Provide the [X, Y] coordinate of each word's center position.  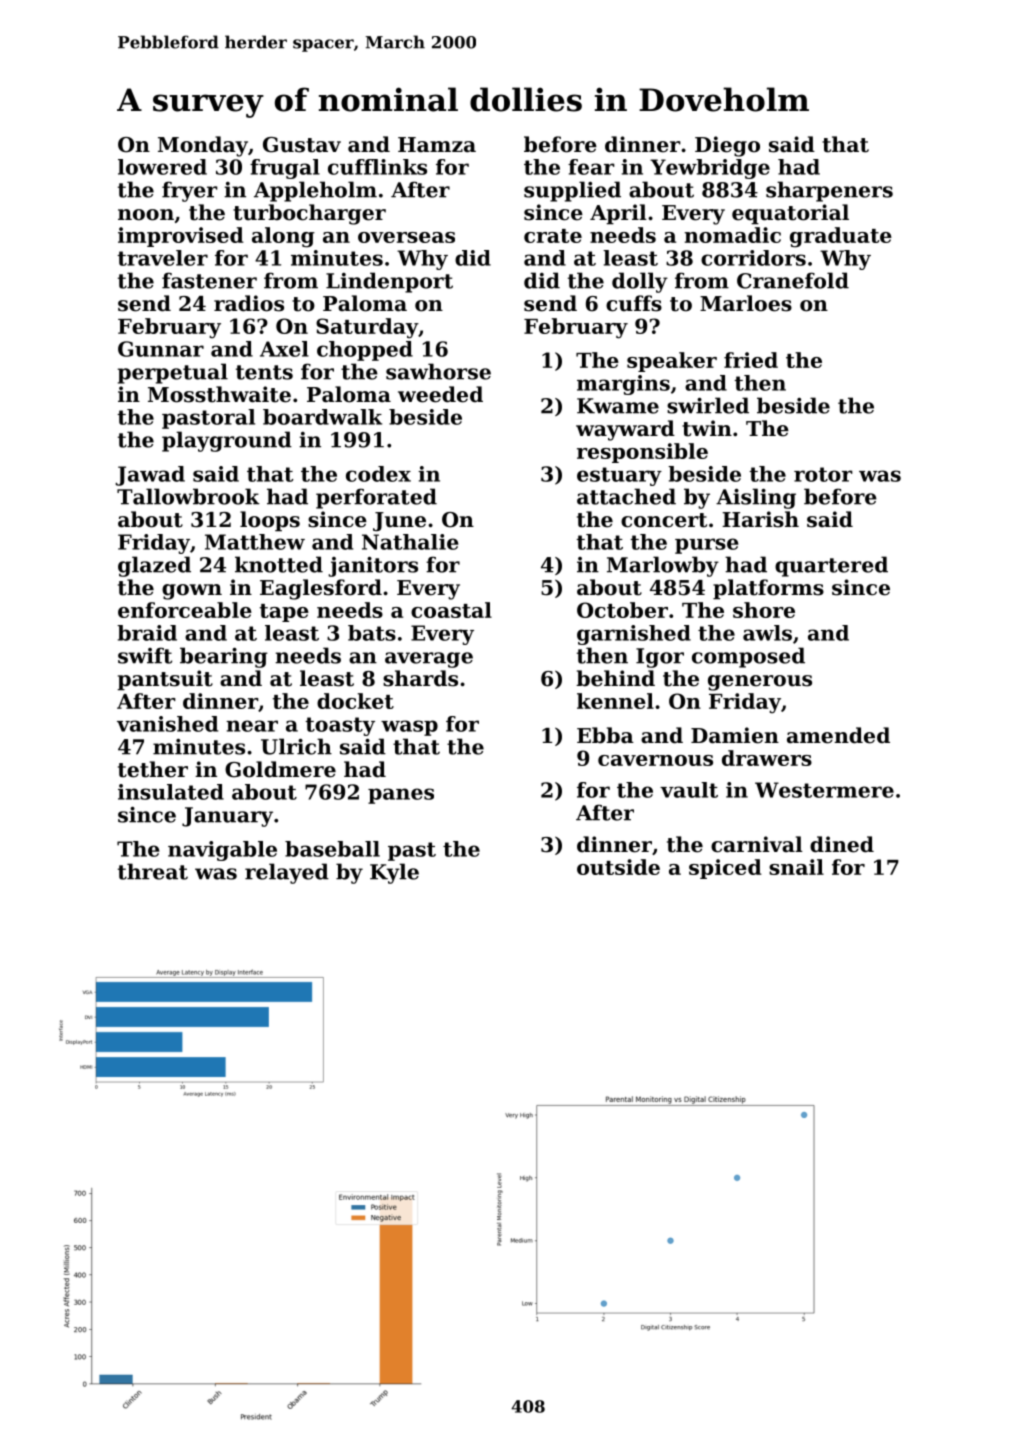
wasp [409, 728]
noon [146, 215]
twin [707, 428]
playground [227, 441]
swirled [708, 405]
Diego [727, 146]
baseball [332, 849]
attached [626, 496]
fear [591, 167]
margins [623, 385]
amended [838, 735]
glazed [154, 566]
